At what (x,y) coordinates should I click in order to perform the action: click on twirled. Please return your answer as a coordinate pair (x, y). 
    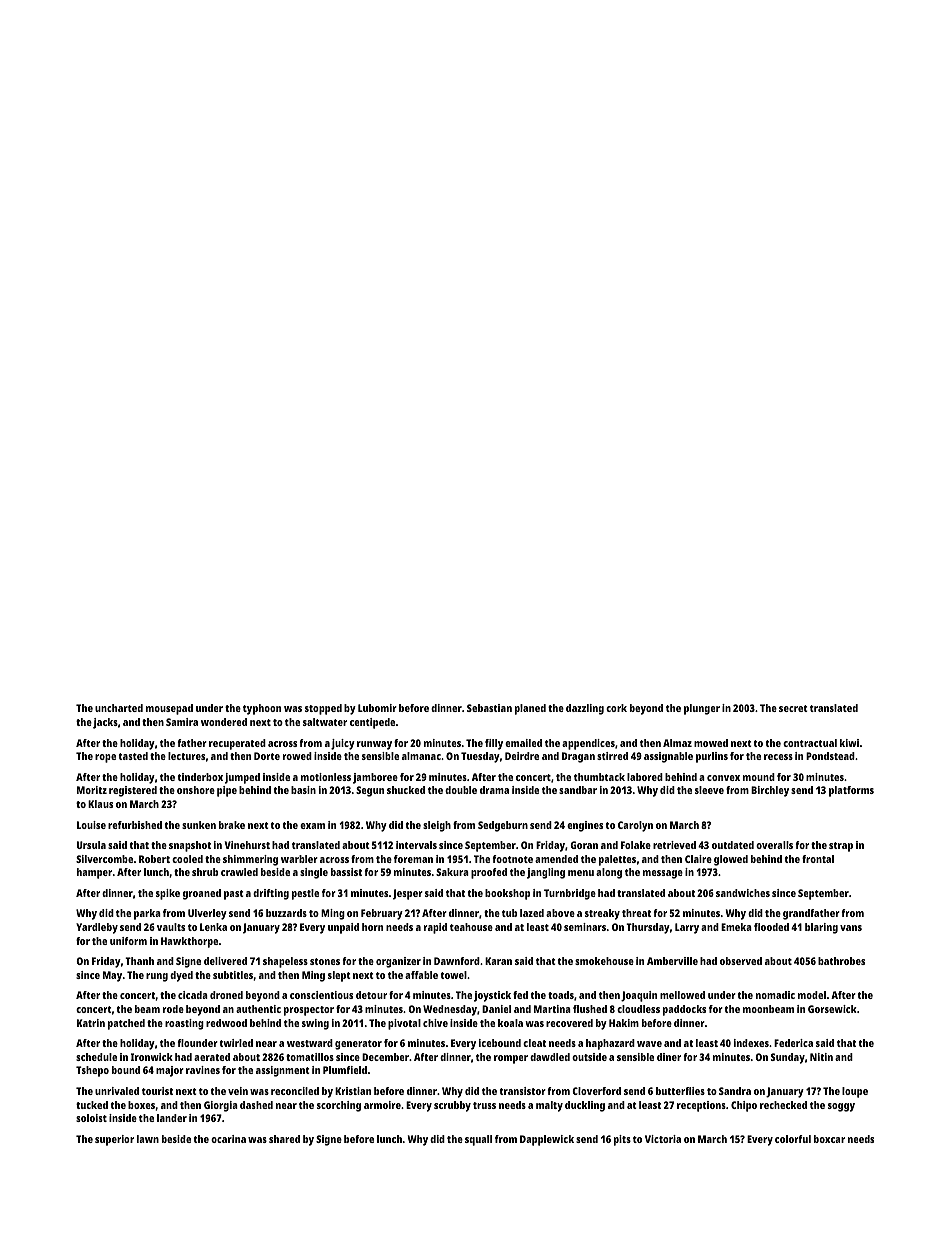
    Looking at the image, I should click on (236, 1043).
